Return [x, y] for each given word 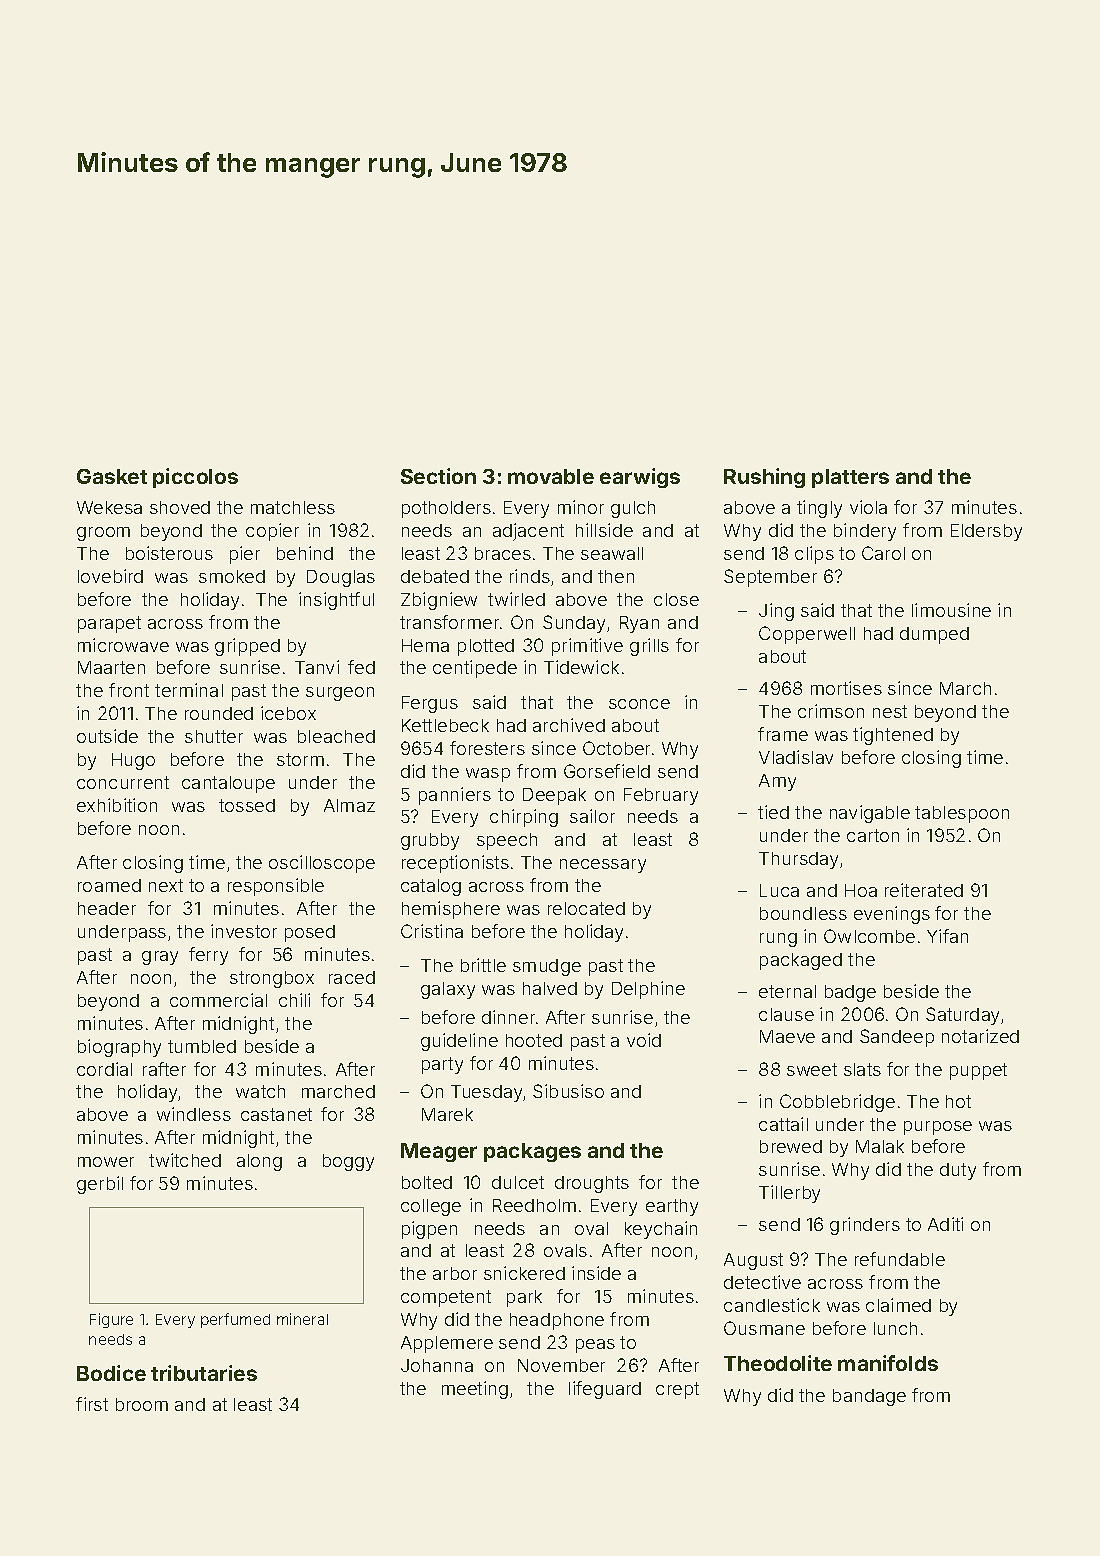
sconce [639, 704]
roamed [109, 885]
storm [300, 759]
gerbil [100, 1185]
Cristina [432, 931]
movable [551, 476]
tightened [893, 736]
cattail [783, 1124]
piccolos [195, 478]
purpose [938, 1128]
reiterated [924, 890]
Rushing [764, 478]
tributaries [204, 1373]
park [524, 1298]
